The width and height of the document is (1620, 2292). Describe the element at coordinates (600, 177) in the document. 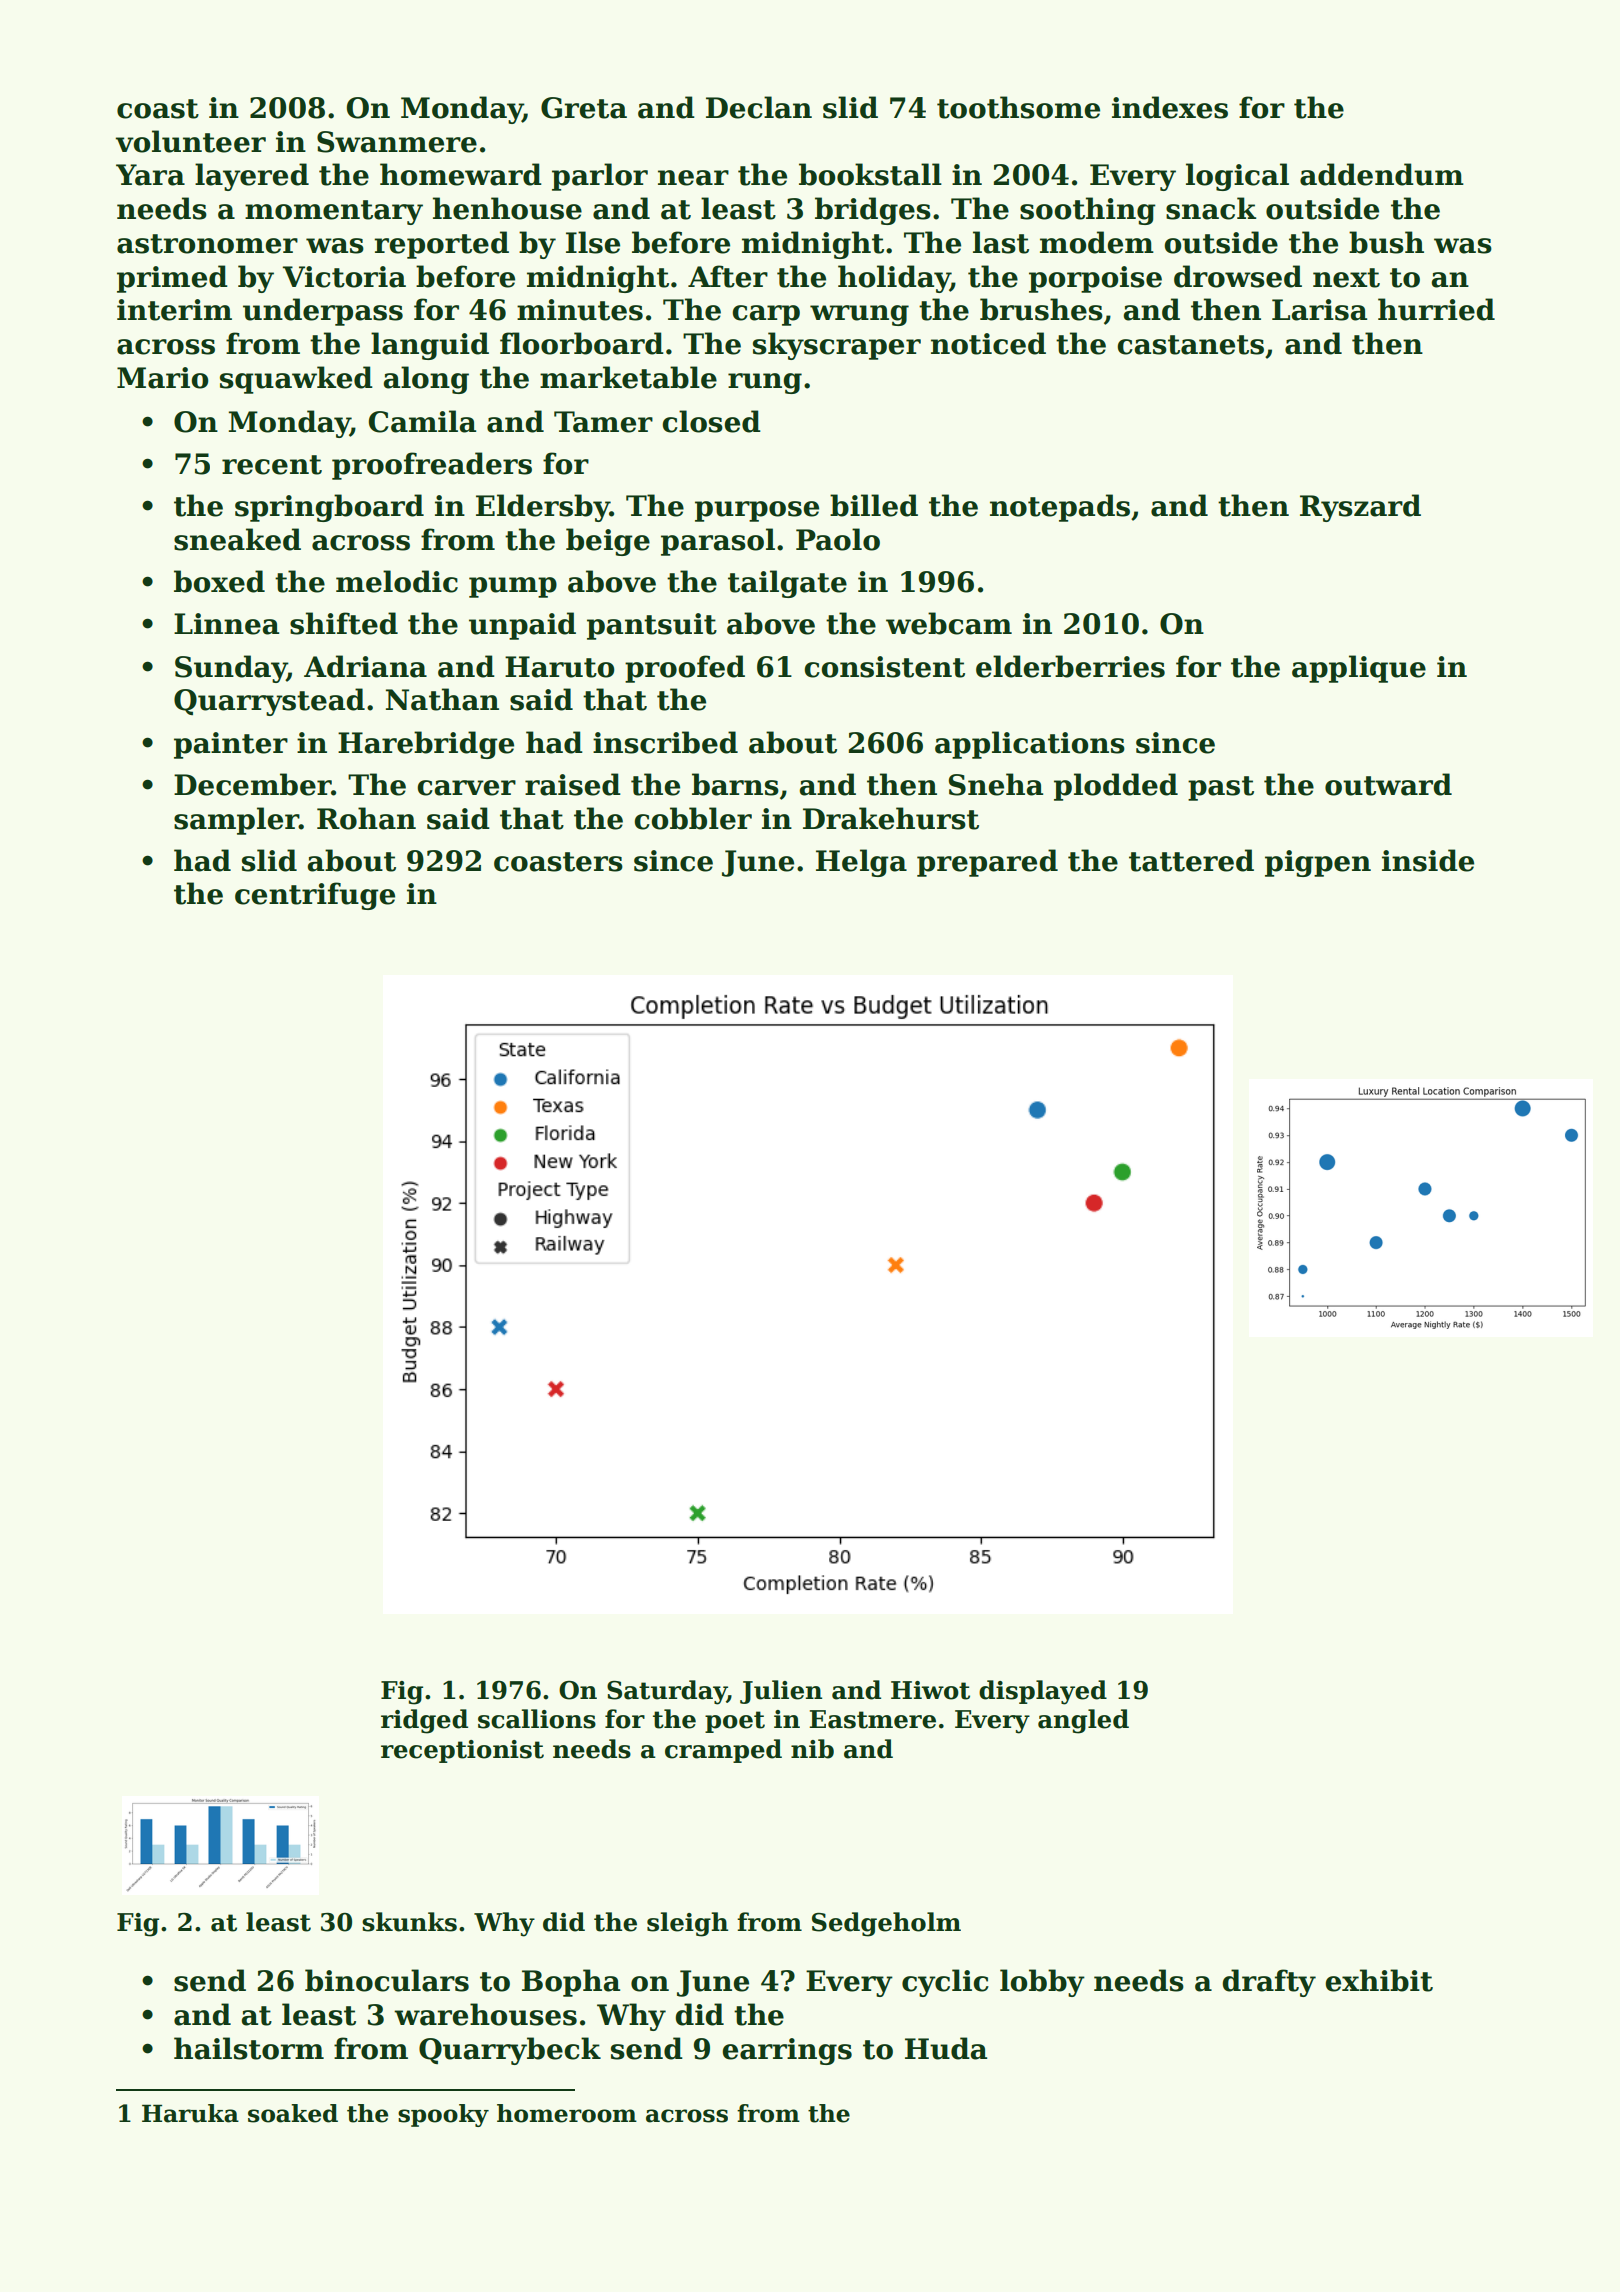

I see `parlor` at that location.
